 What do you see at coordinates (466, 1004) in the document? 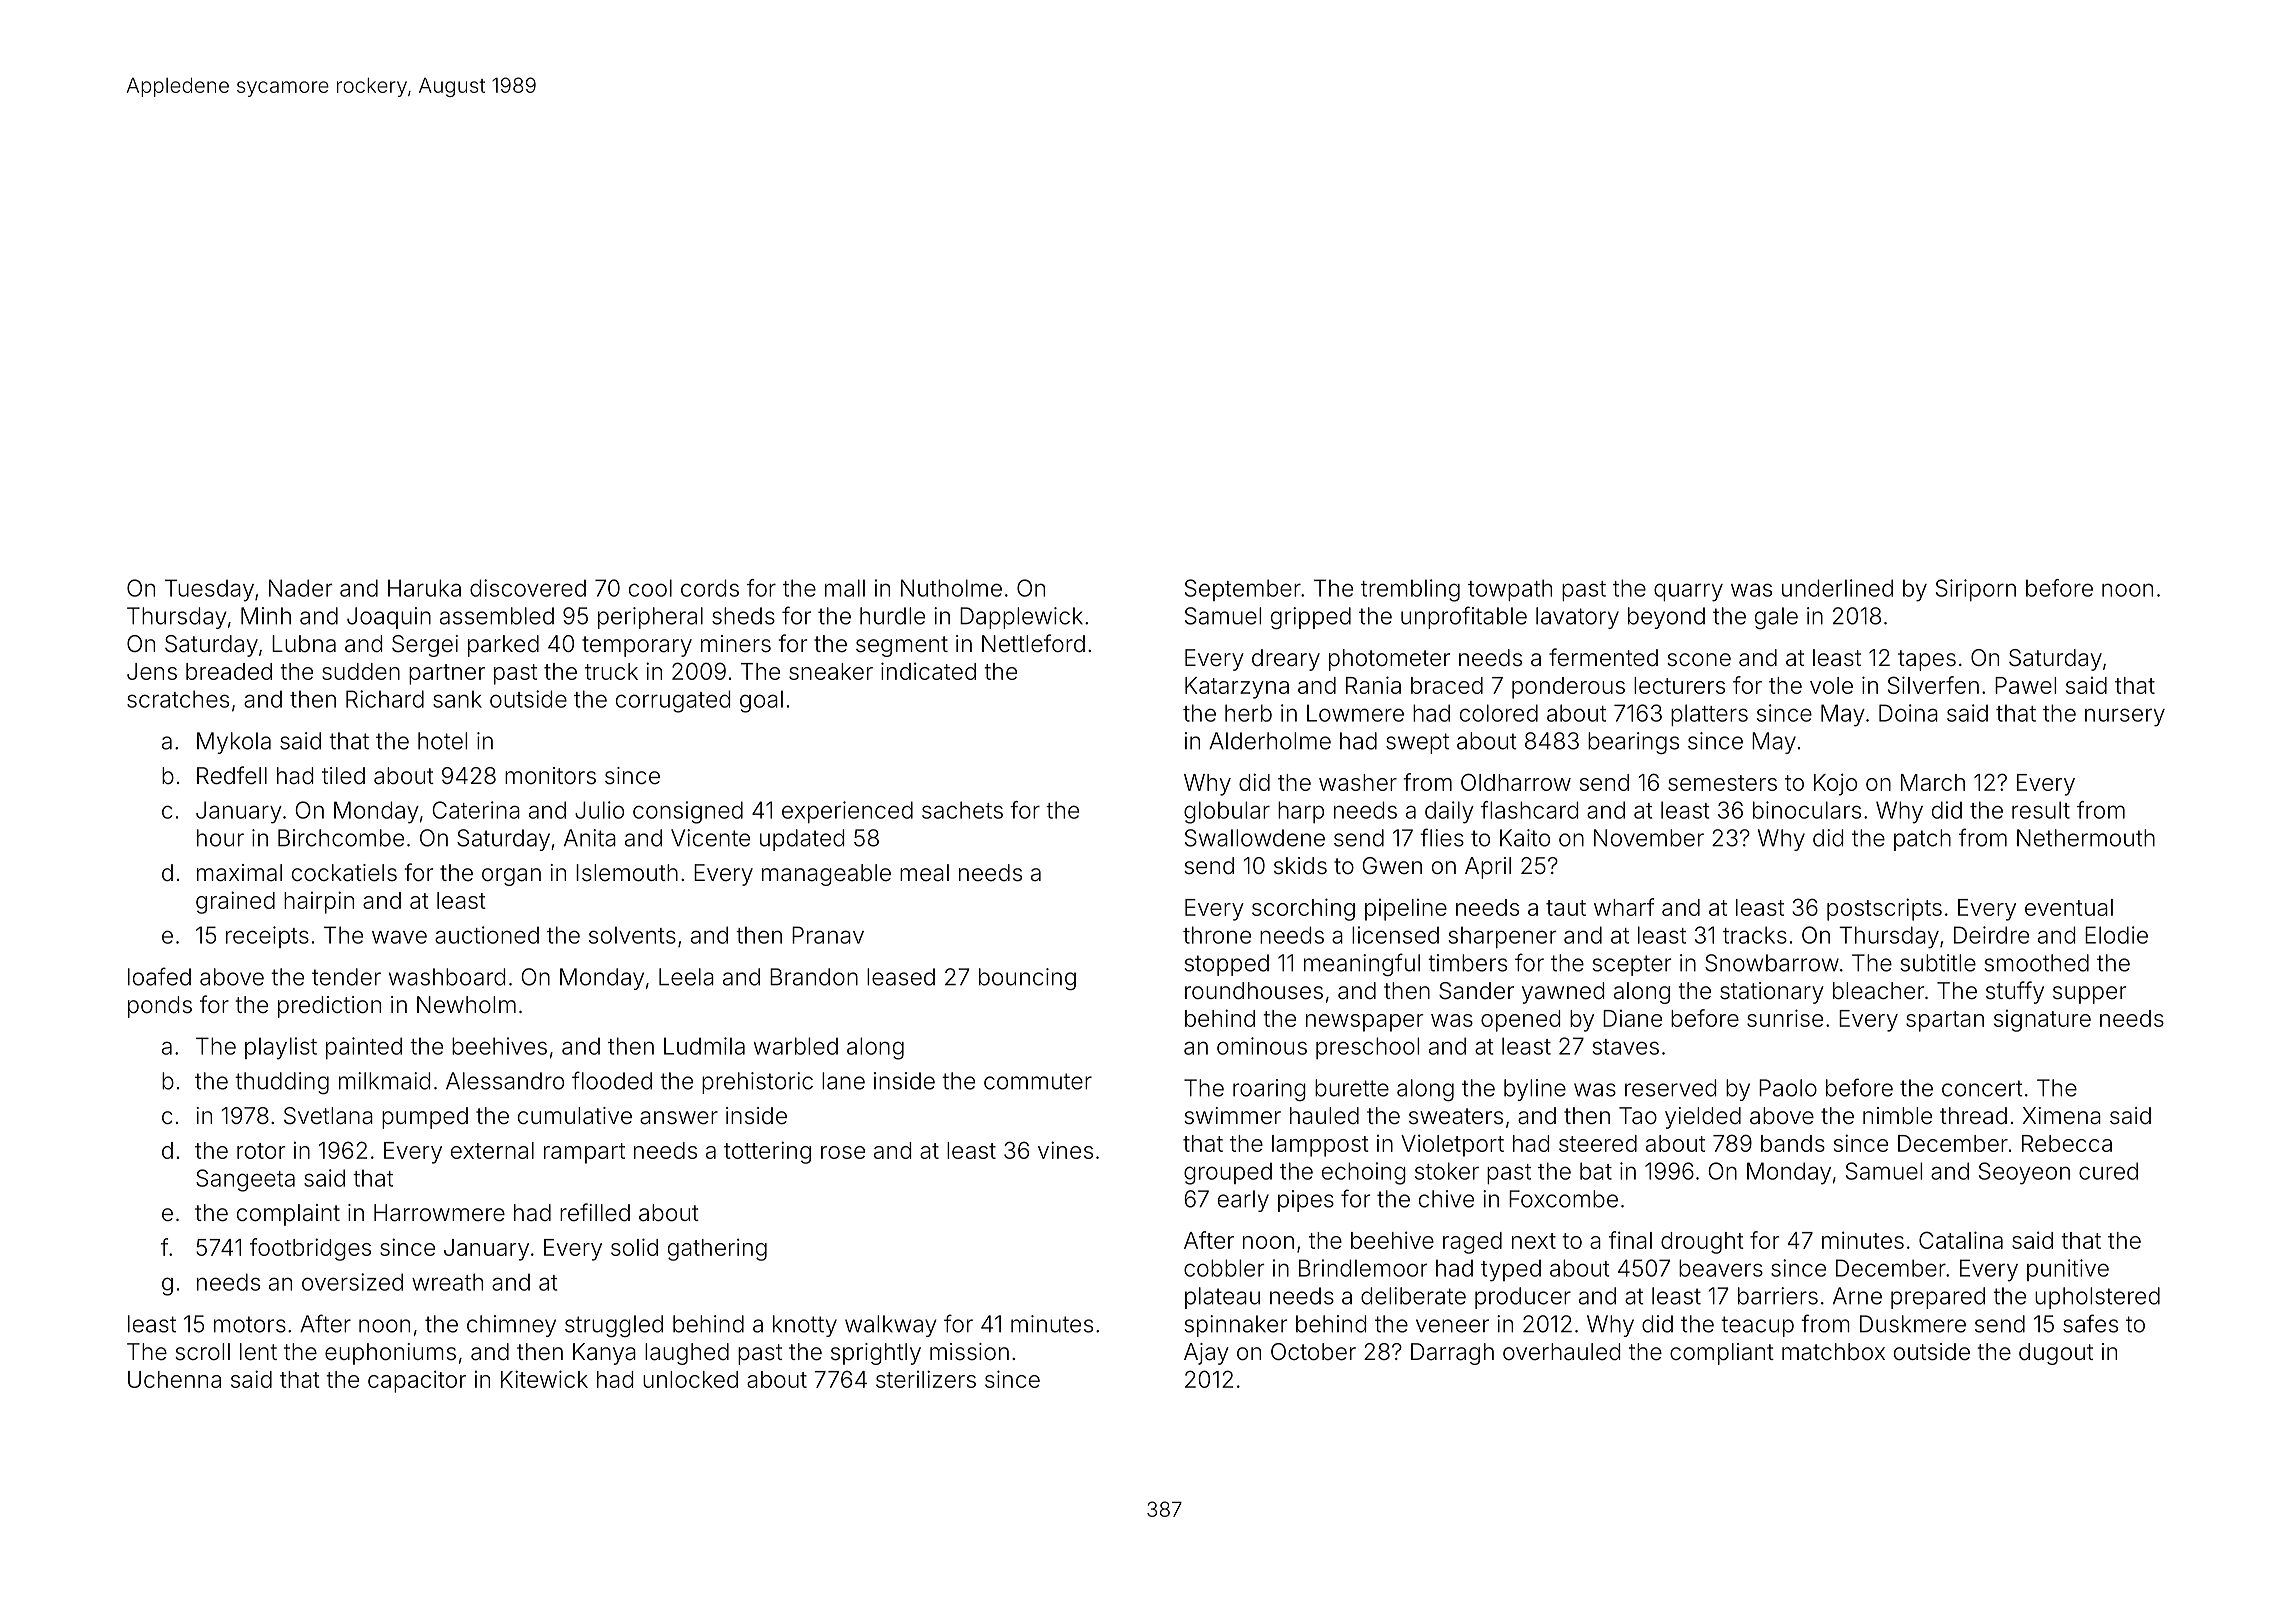
I see `Newholm` at bounding box center [466, 1004].
